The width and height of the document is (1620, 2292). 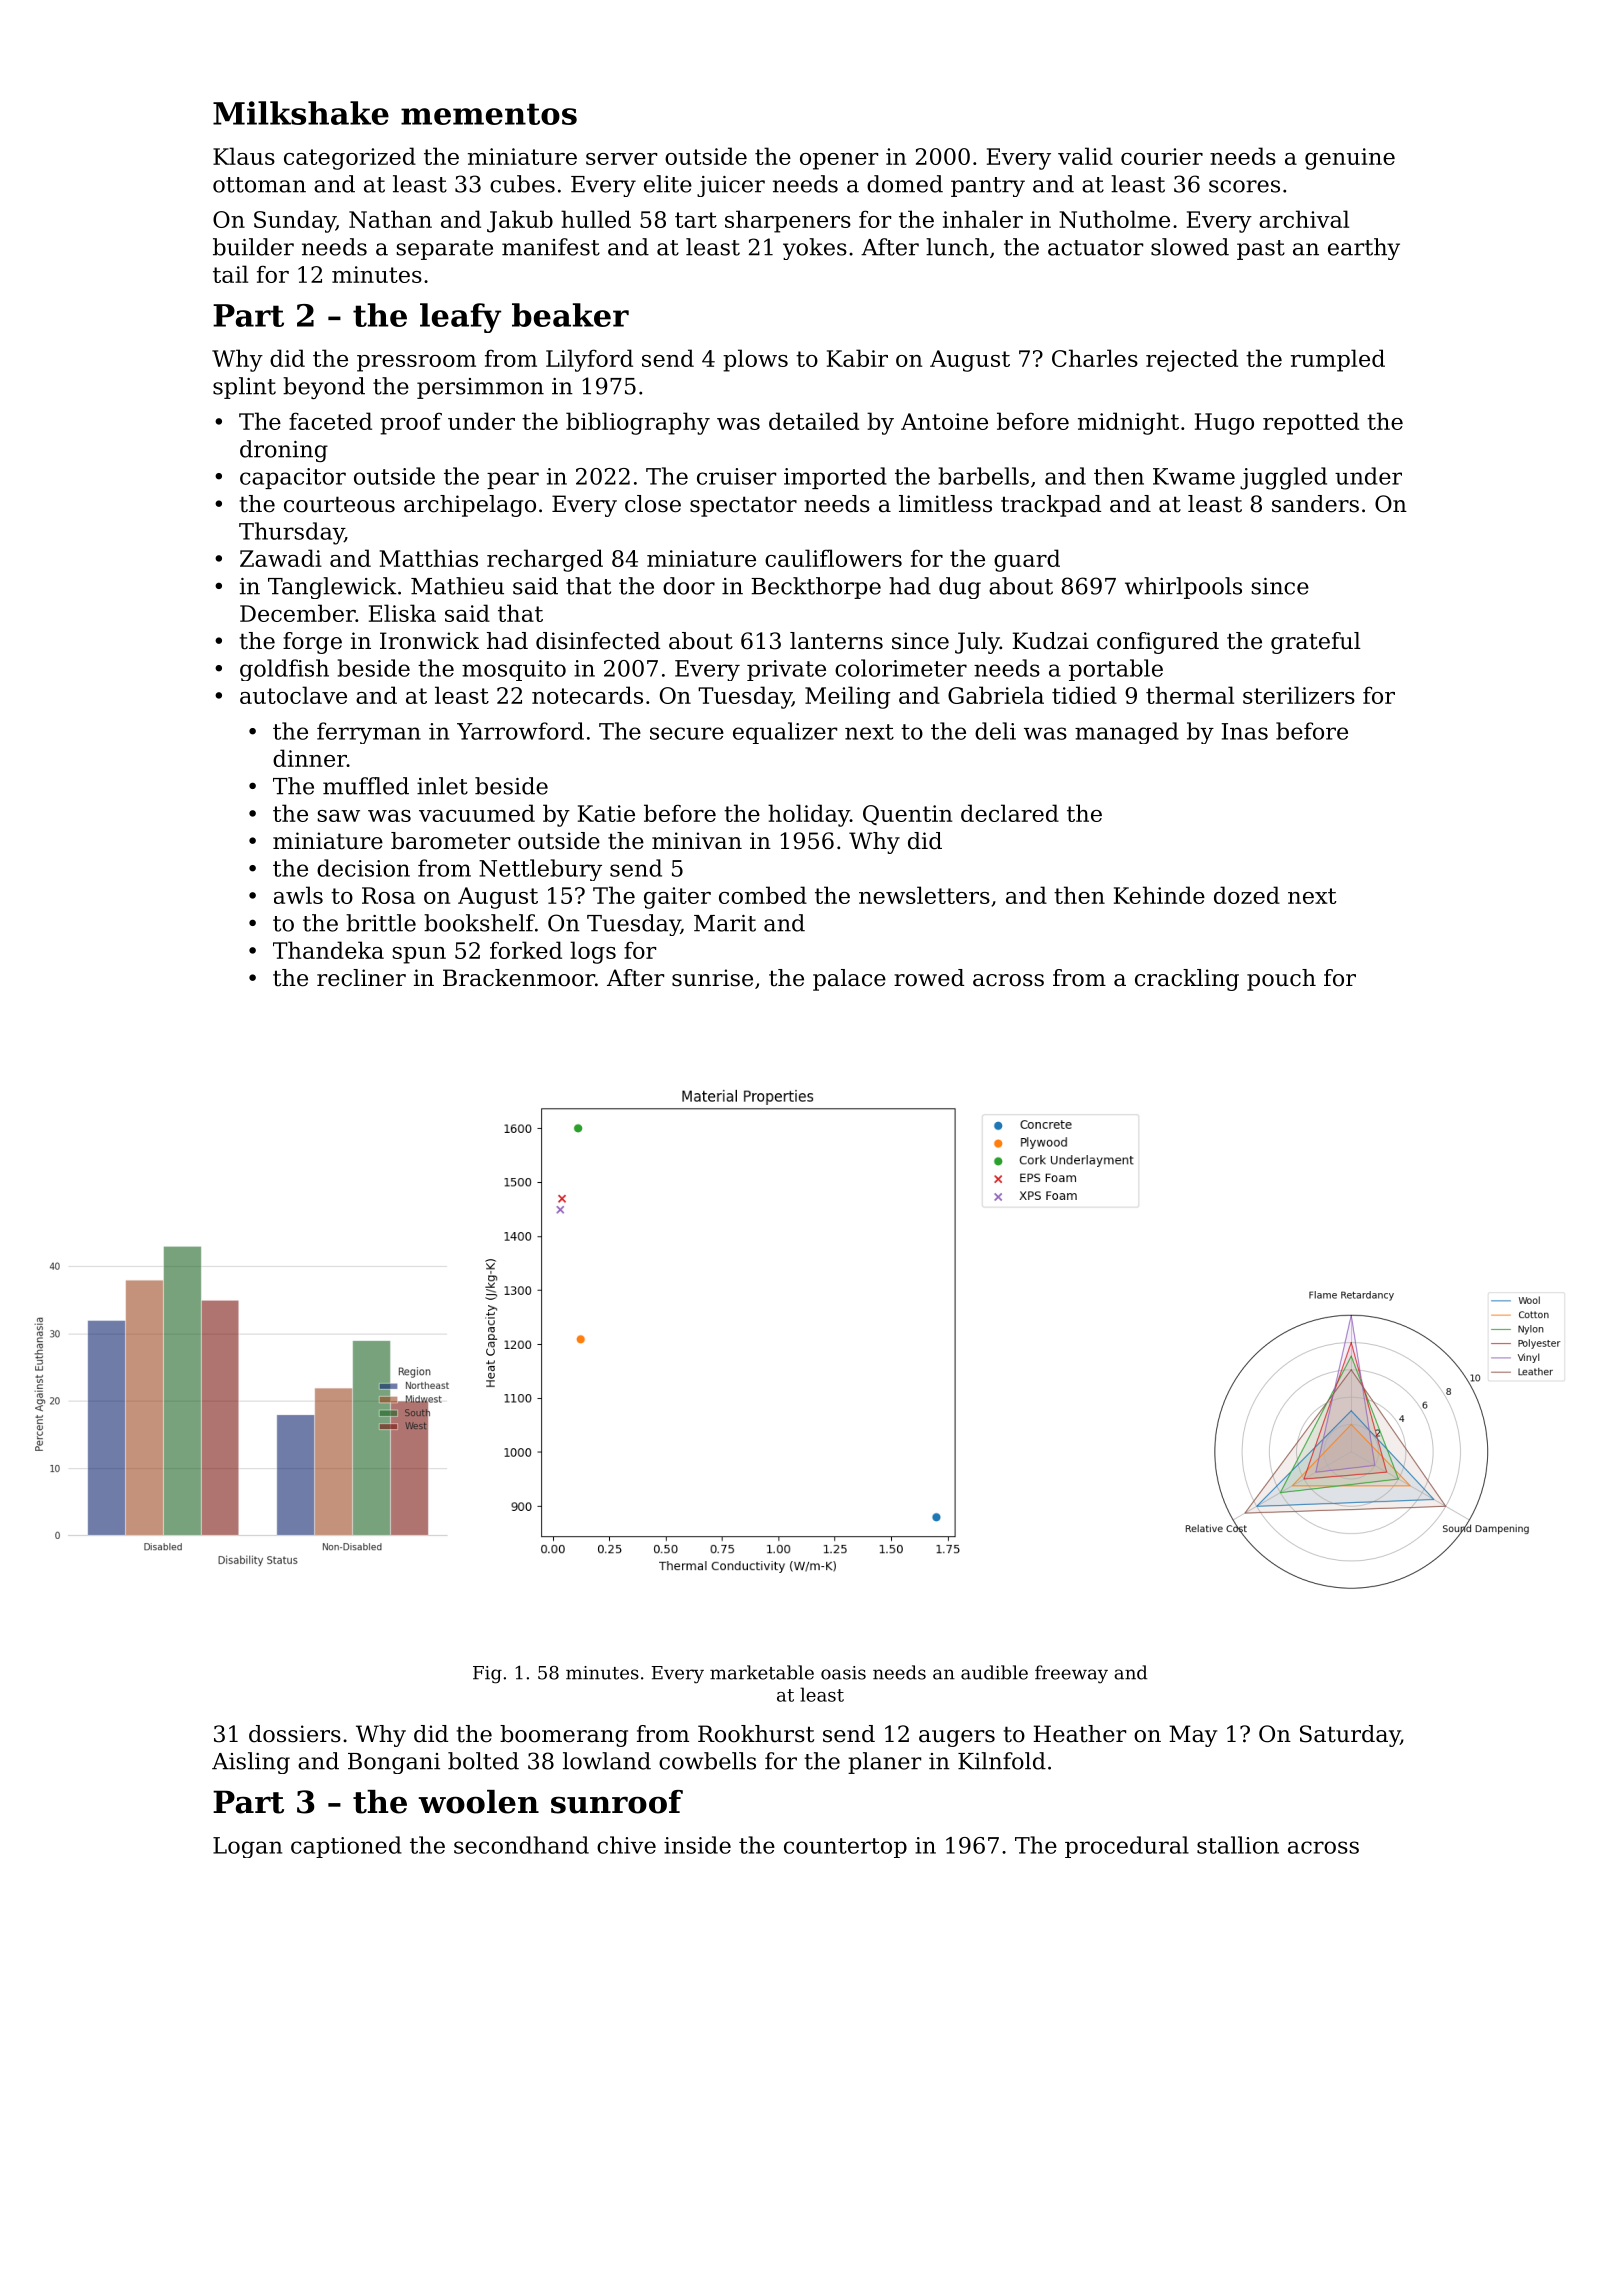 I want to click on freeway, so click(x=1071, y=1674).
